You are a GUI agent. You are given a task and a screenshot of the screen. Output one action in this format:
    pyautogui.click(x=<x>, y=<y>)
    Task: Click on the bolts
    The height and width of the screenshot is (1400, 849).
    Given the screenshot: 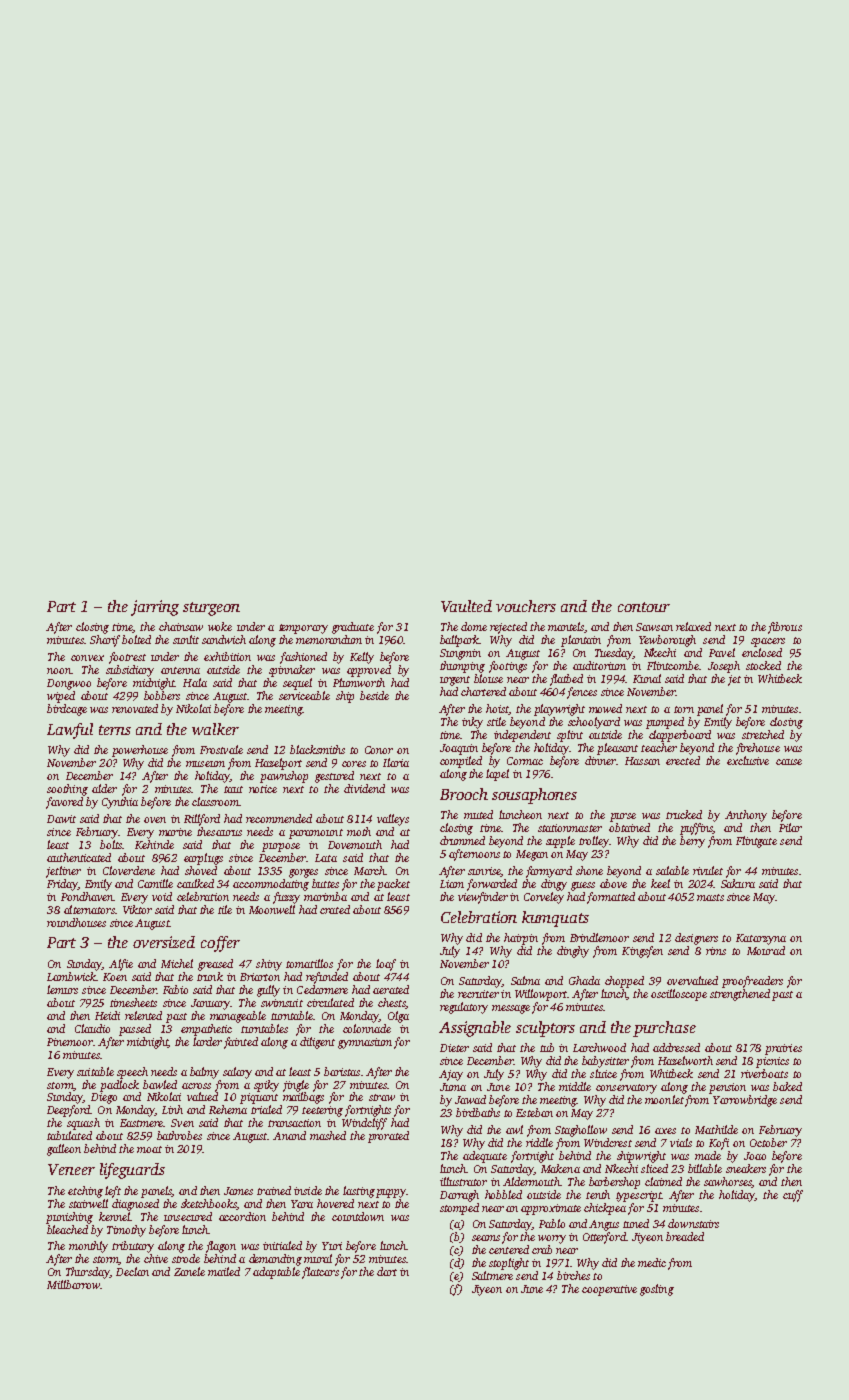 What is the action you would take?
    pyautogui.click(x=111, y=844)
